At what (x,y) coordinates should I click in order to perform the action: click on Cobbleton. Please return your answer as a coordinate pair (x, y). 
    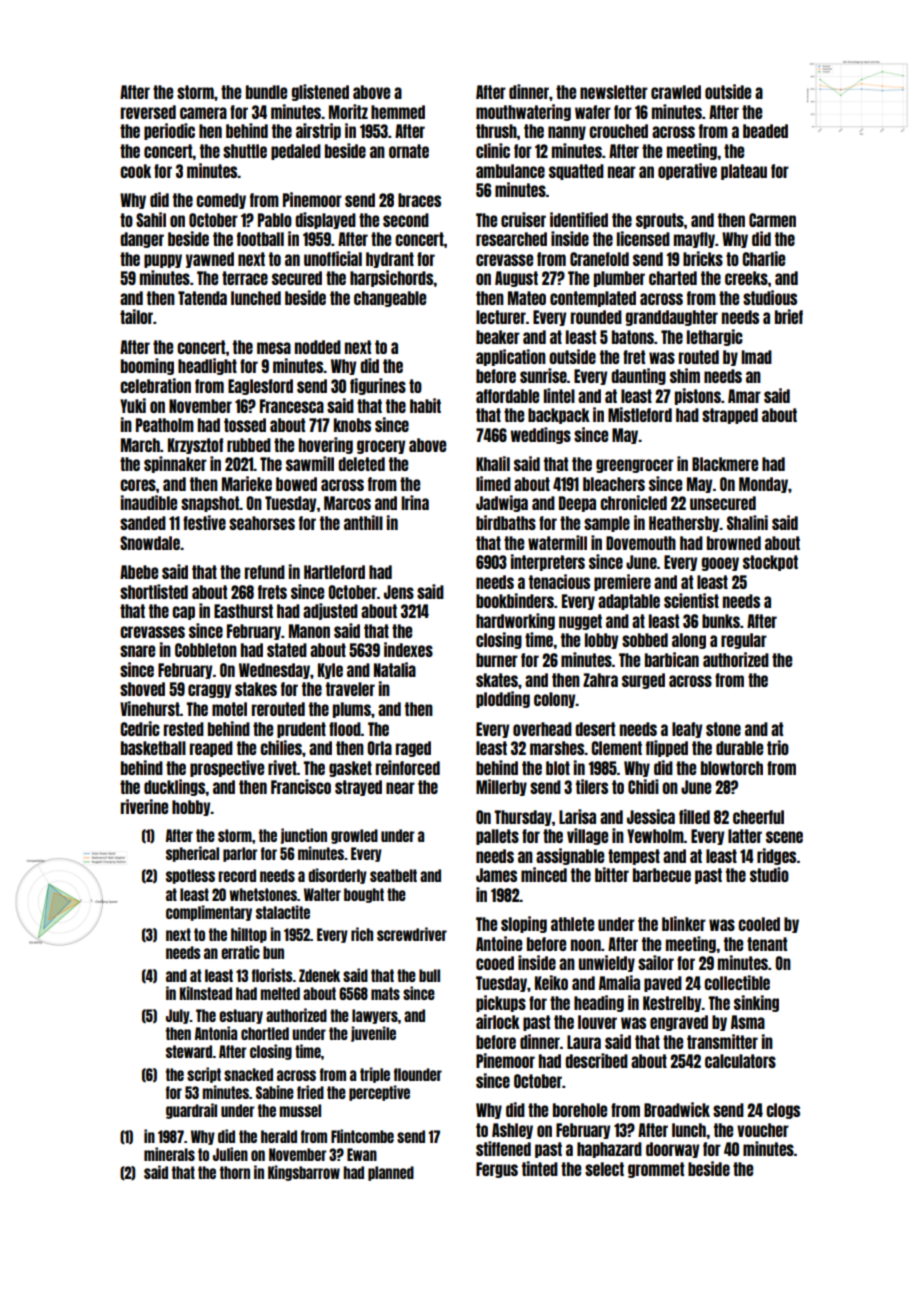
    Looking at the image, I should click on (206, 650).
